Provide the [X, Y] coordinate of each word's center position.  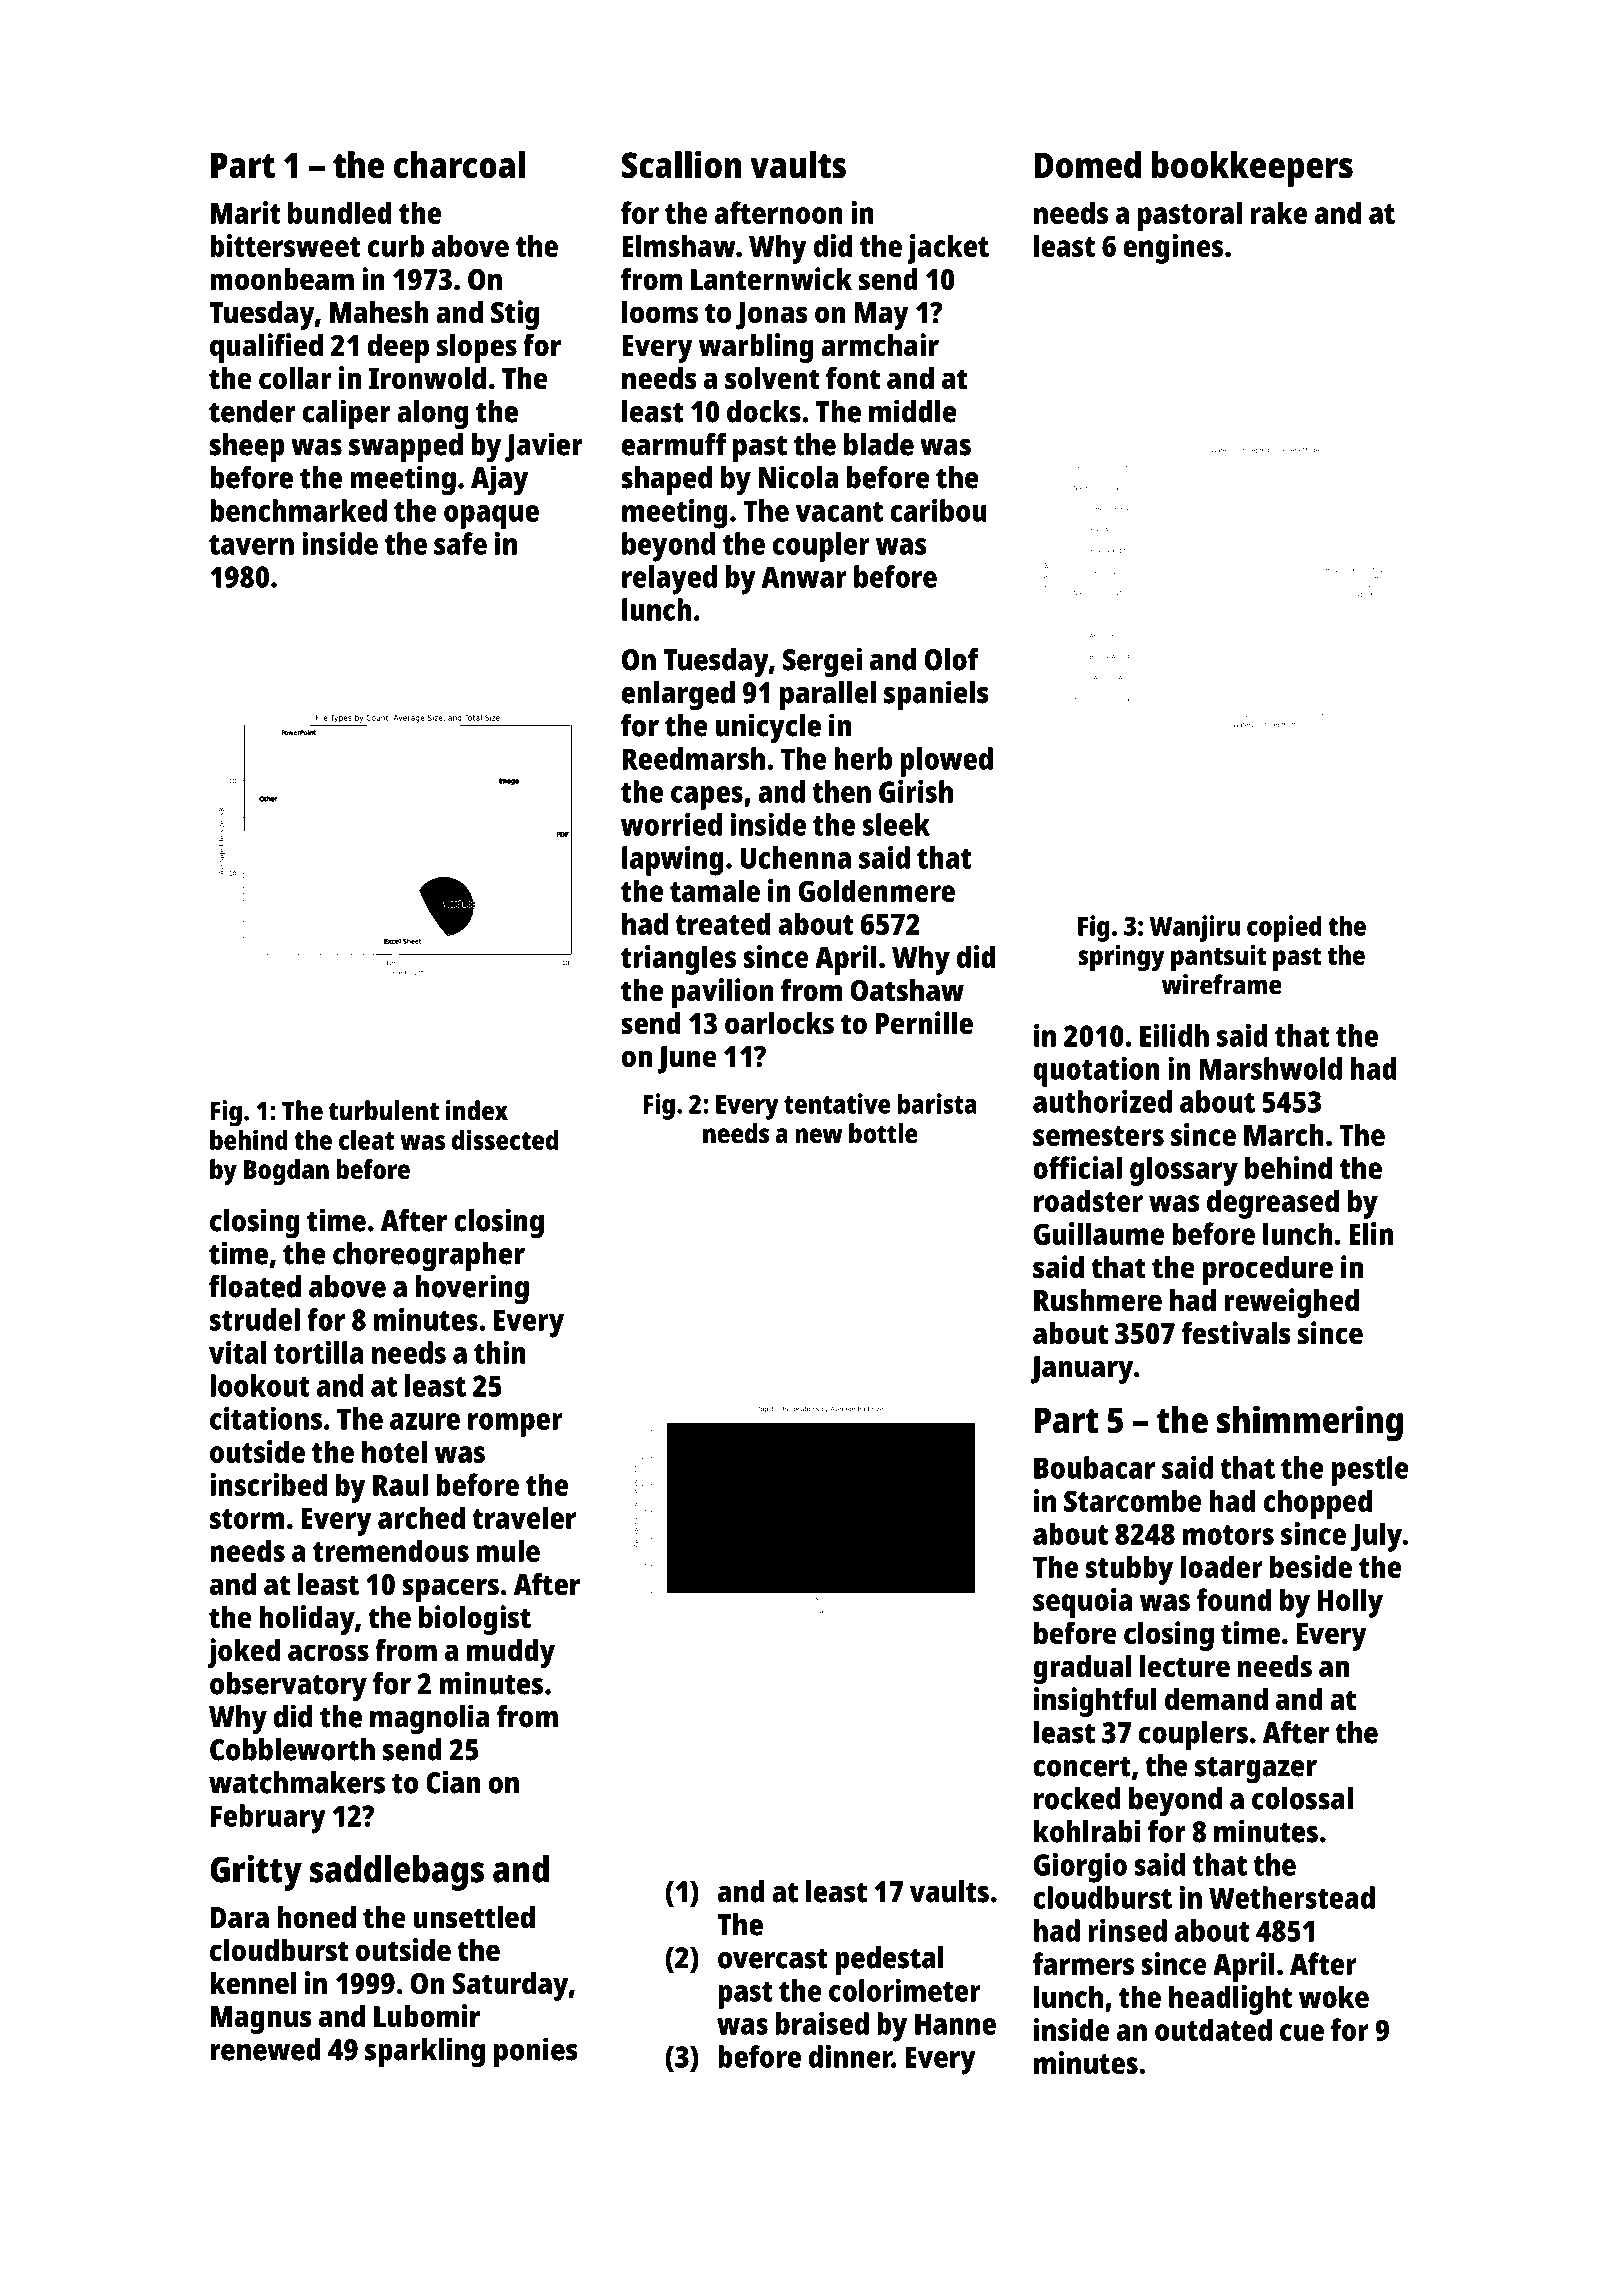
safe [460, 543]
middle [913, 411]
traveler [524, 1517]
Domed [1088, 165]
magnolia [429, 1719]
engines [1173, 249]
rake [1279, 212]
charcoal [459, 165]
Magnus [261, 2020]
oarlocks [779, 1023]
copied [1284, 928]
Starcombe [1133, 1500]
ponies [536, 2052]
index [477, 1110]
